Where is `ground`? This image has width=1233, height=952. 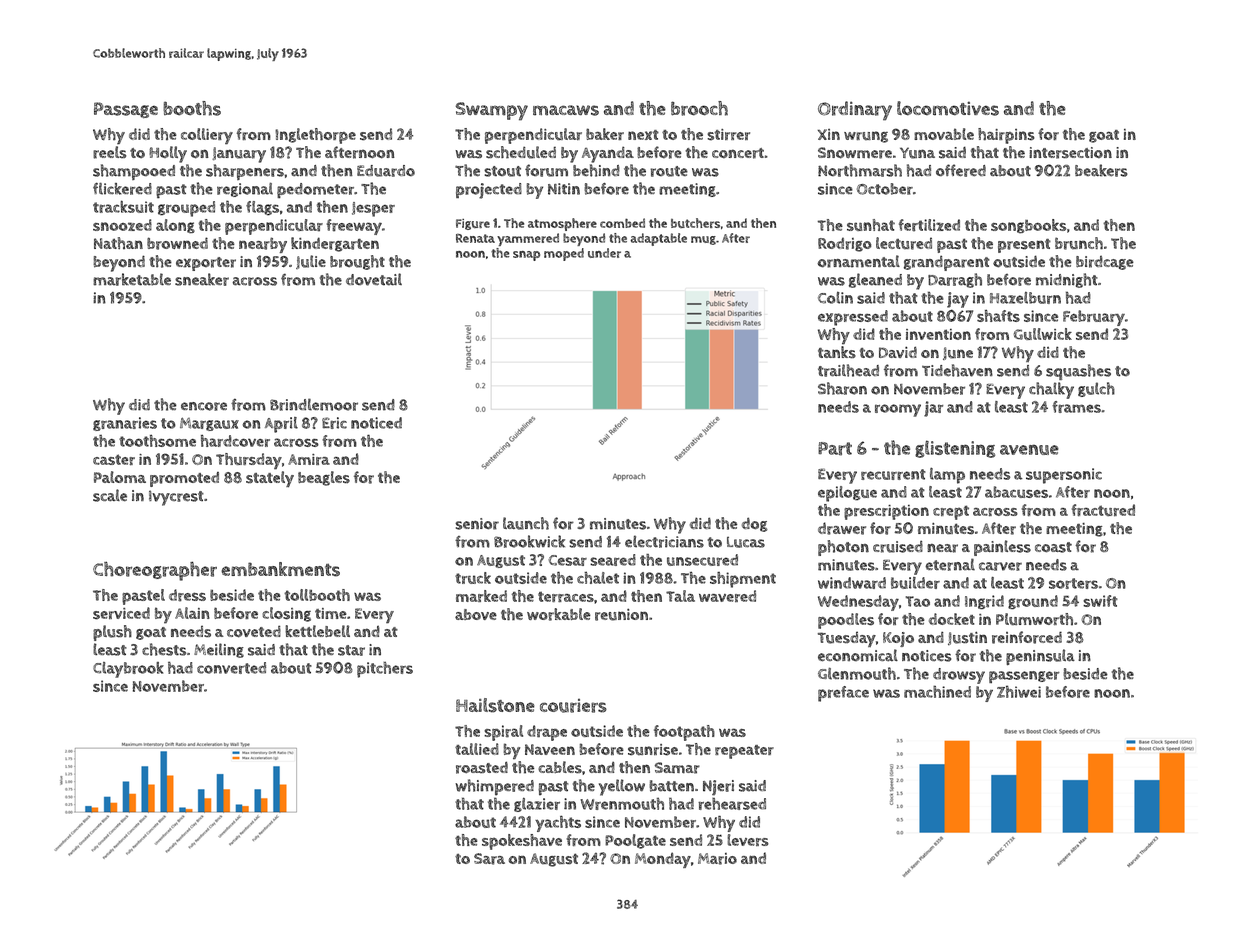
ground is located at coordinates (1033, 602).
